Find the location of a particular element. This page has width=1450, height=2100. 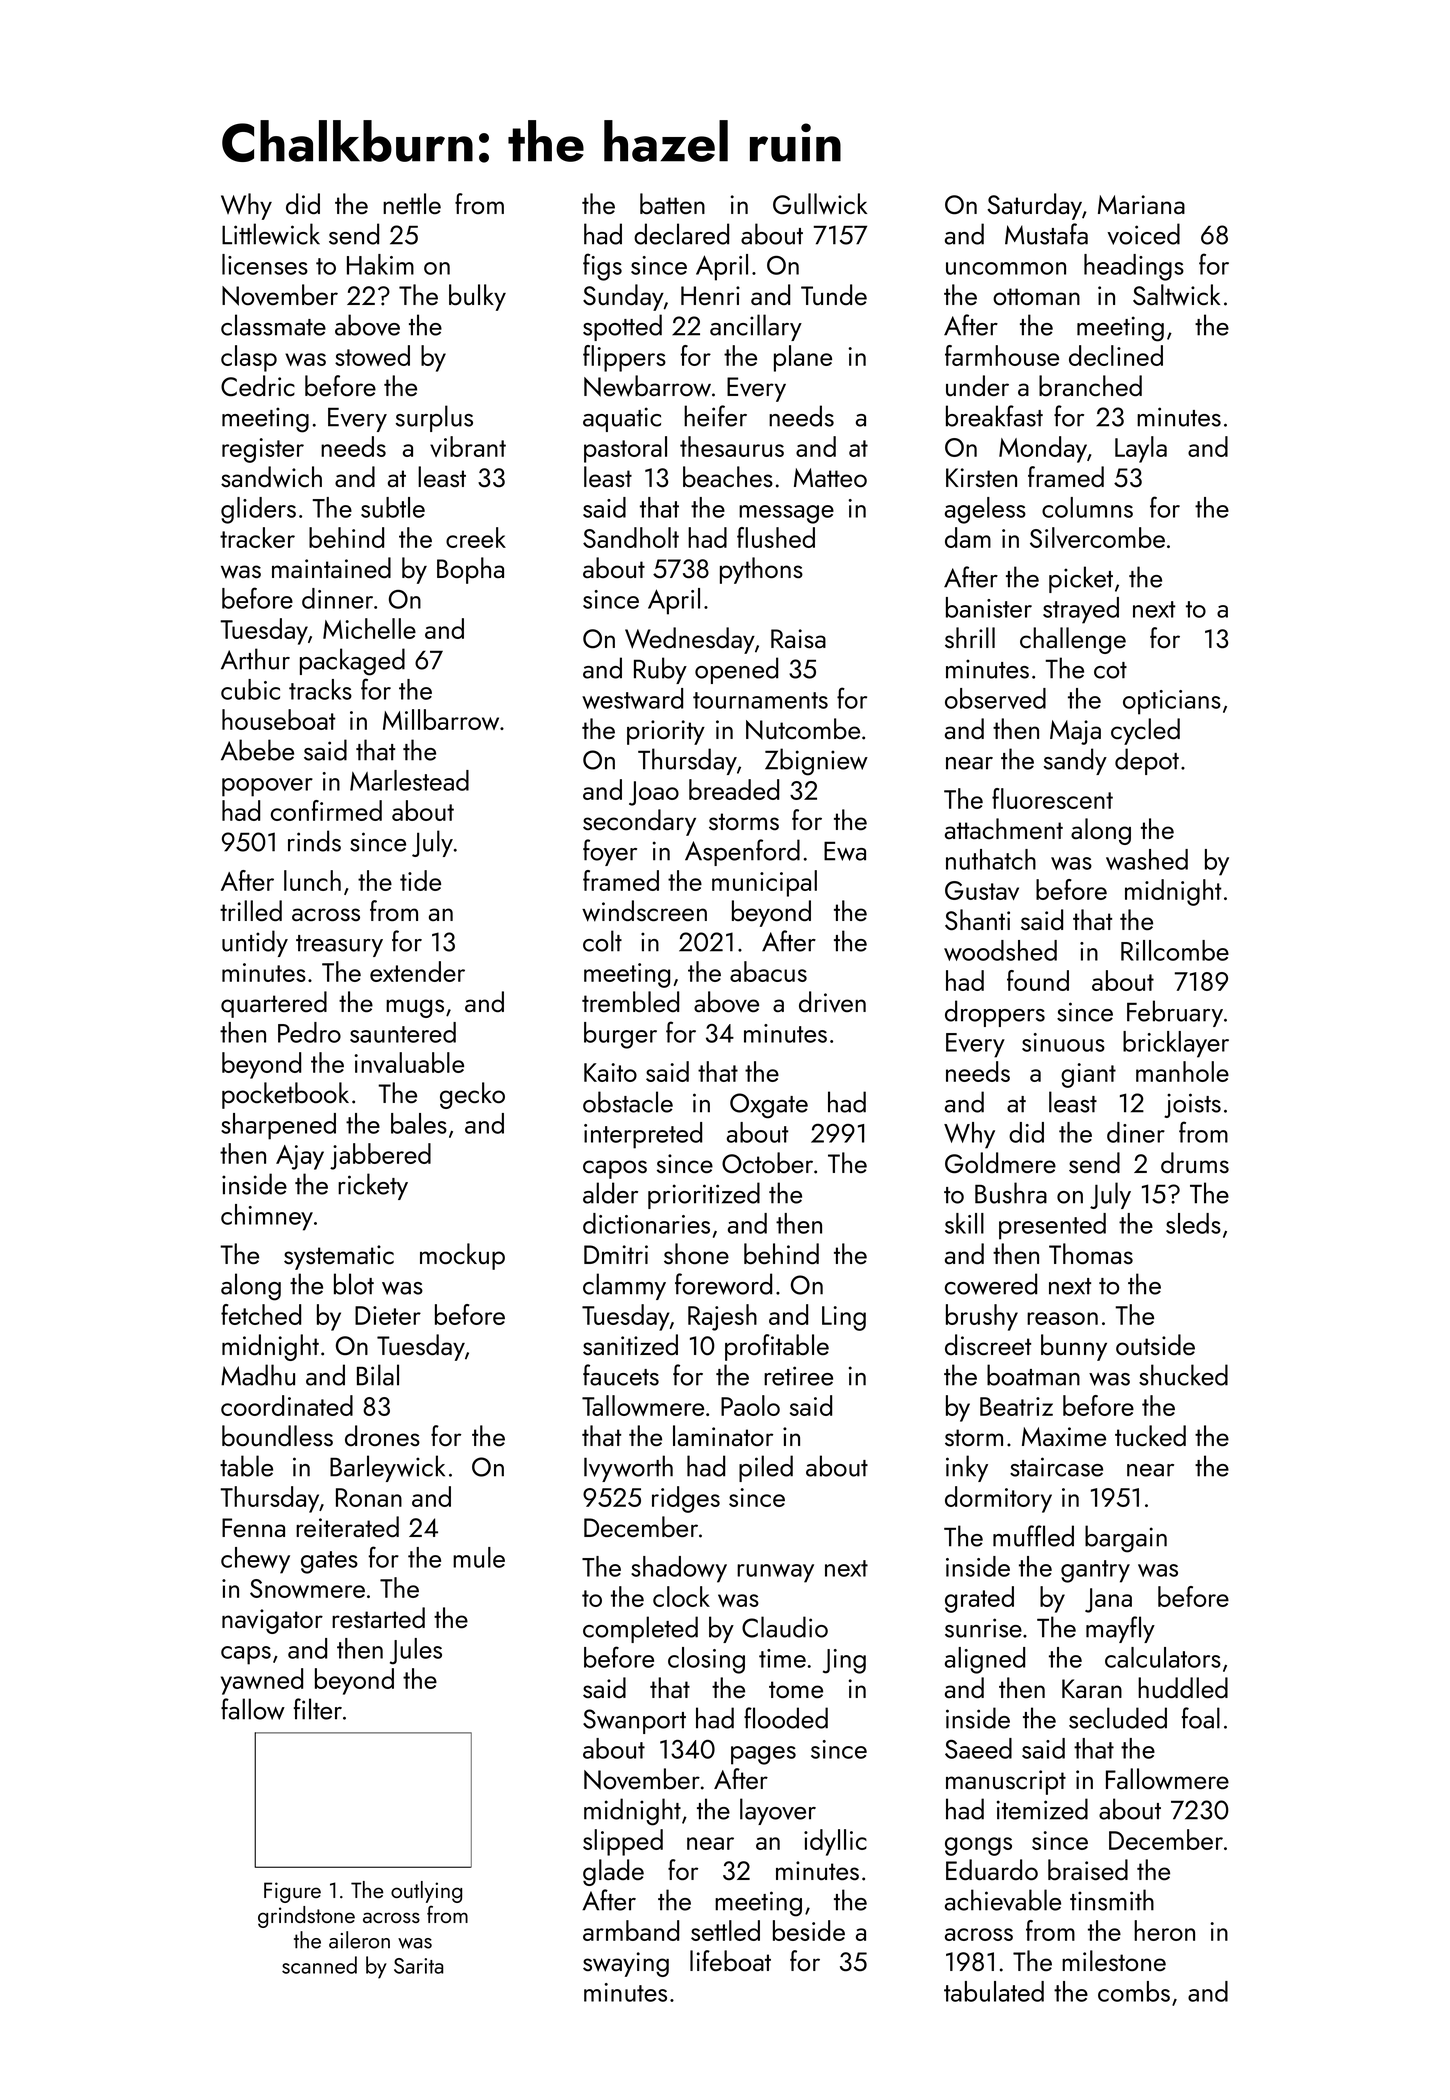

batten is located at coordinates (672, 203).
